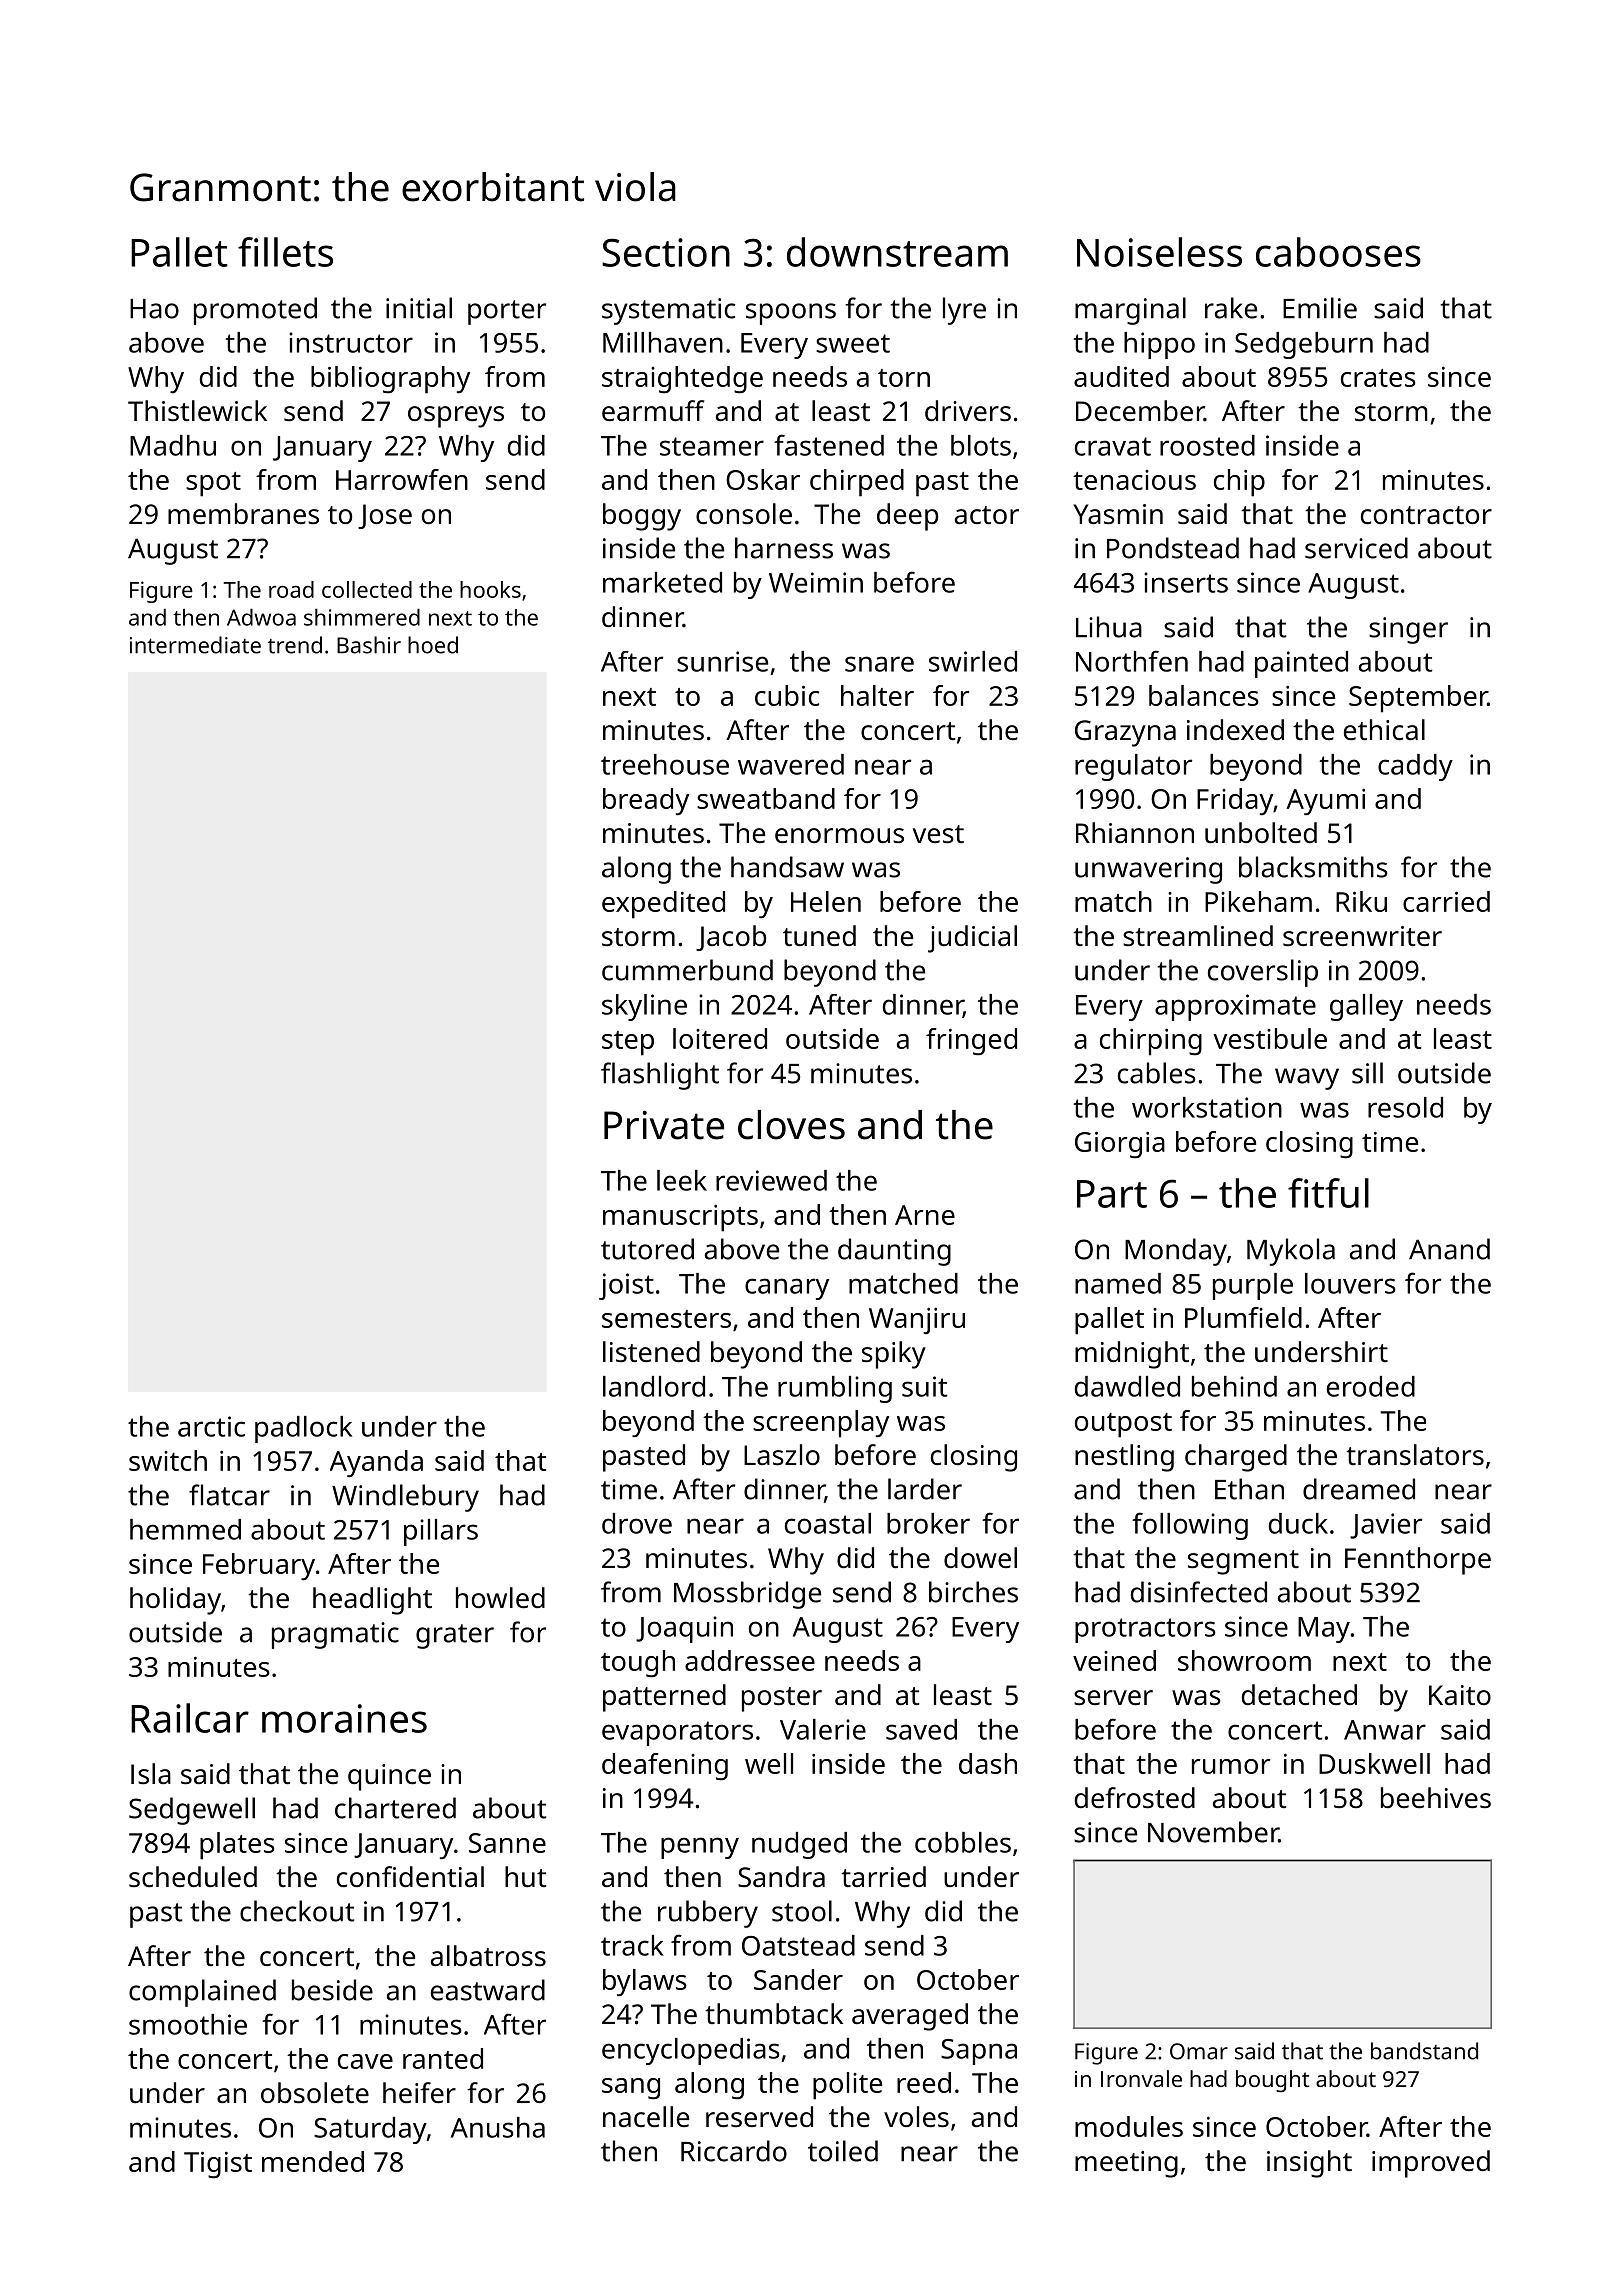  What do you see at coordinates (202, 1993) in the screenshot?
I see `complained` at bounding box center [202, 1993].
